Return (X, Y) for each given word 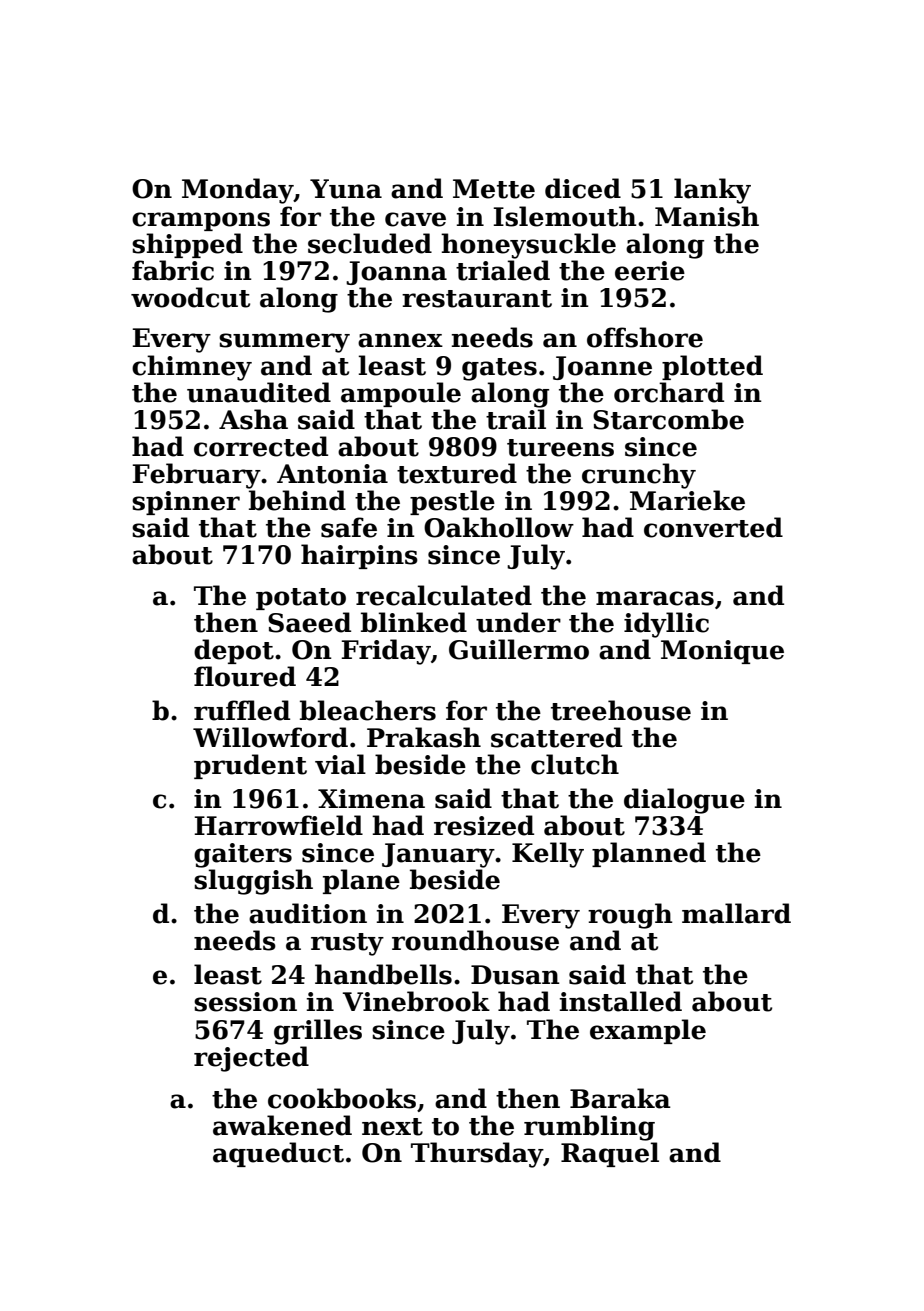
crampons (201, 221)
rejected (251, 1059)
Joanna (396, 273)
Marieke (687, 500)
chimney (192, 368)
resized (484, 825)
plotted (712, 367)
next (392, 1127)
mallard (736, 913)
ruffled (242, 710)
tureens (560, 448)
